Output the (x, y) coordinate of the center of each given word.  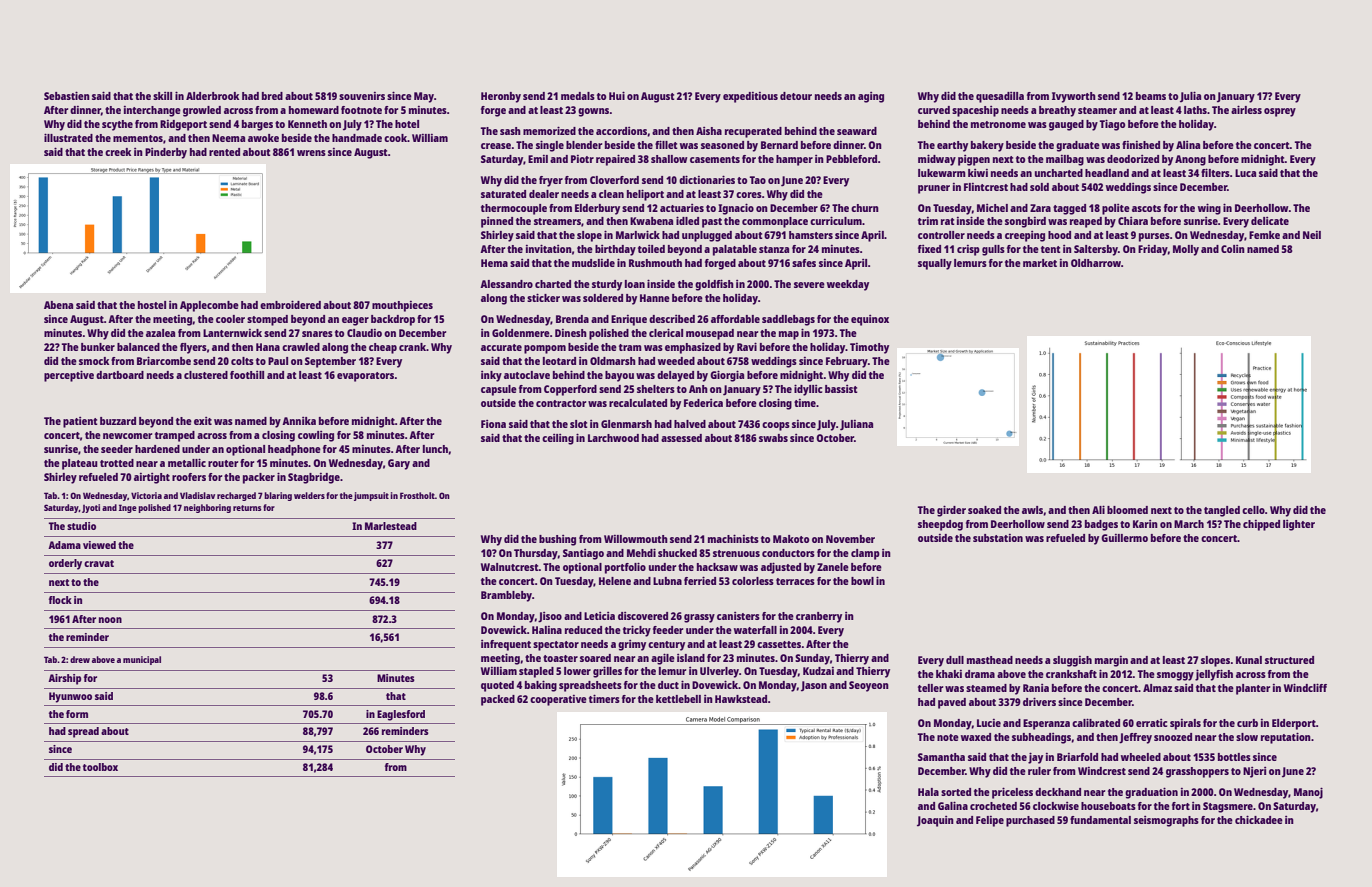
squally (935, 264)
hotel (407, 124)
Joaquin (935, 821)
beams (1151, 96)
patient (80, 422)
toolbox (100, 767)
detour (796, 96)
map (789, 335)
